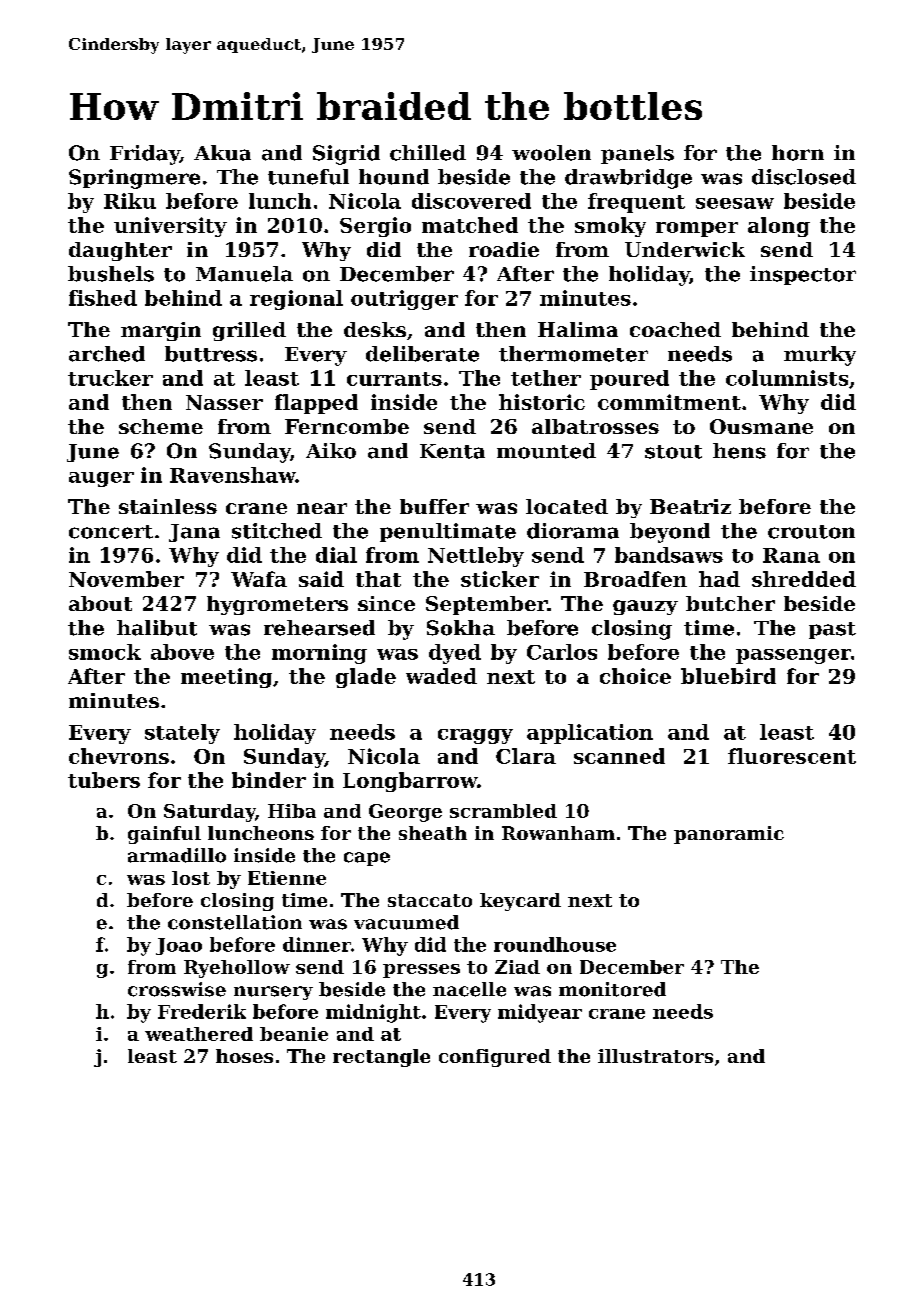  What do you see at coordinates (612, 989) in the screenshot?
I see `monitored` at bounding box center [612, 989].
